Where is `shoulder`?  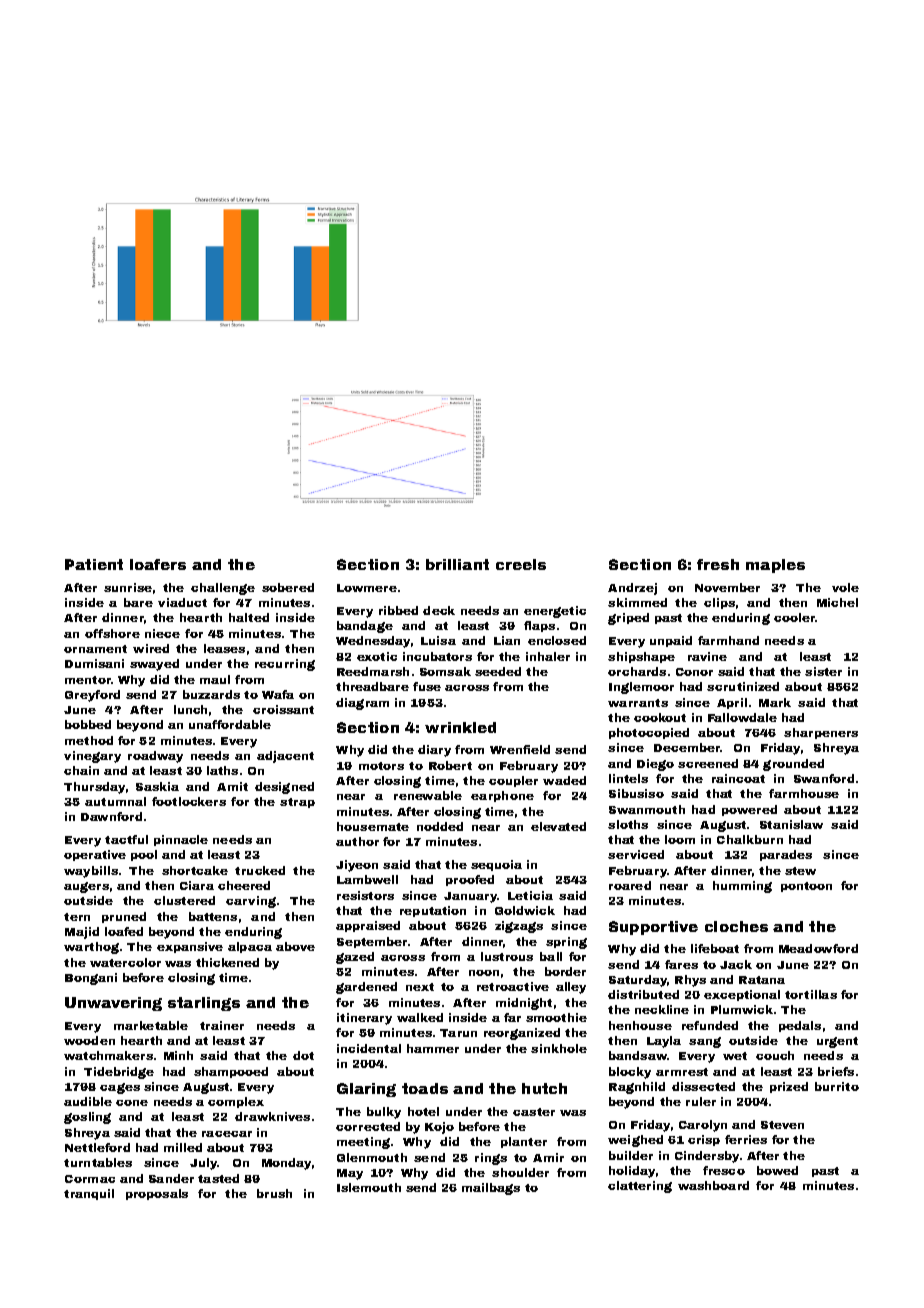 shoulder is located at coordinates (520, 1172).
